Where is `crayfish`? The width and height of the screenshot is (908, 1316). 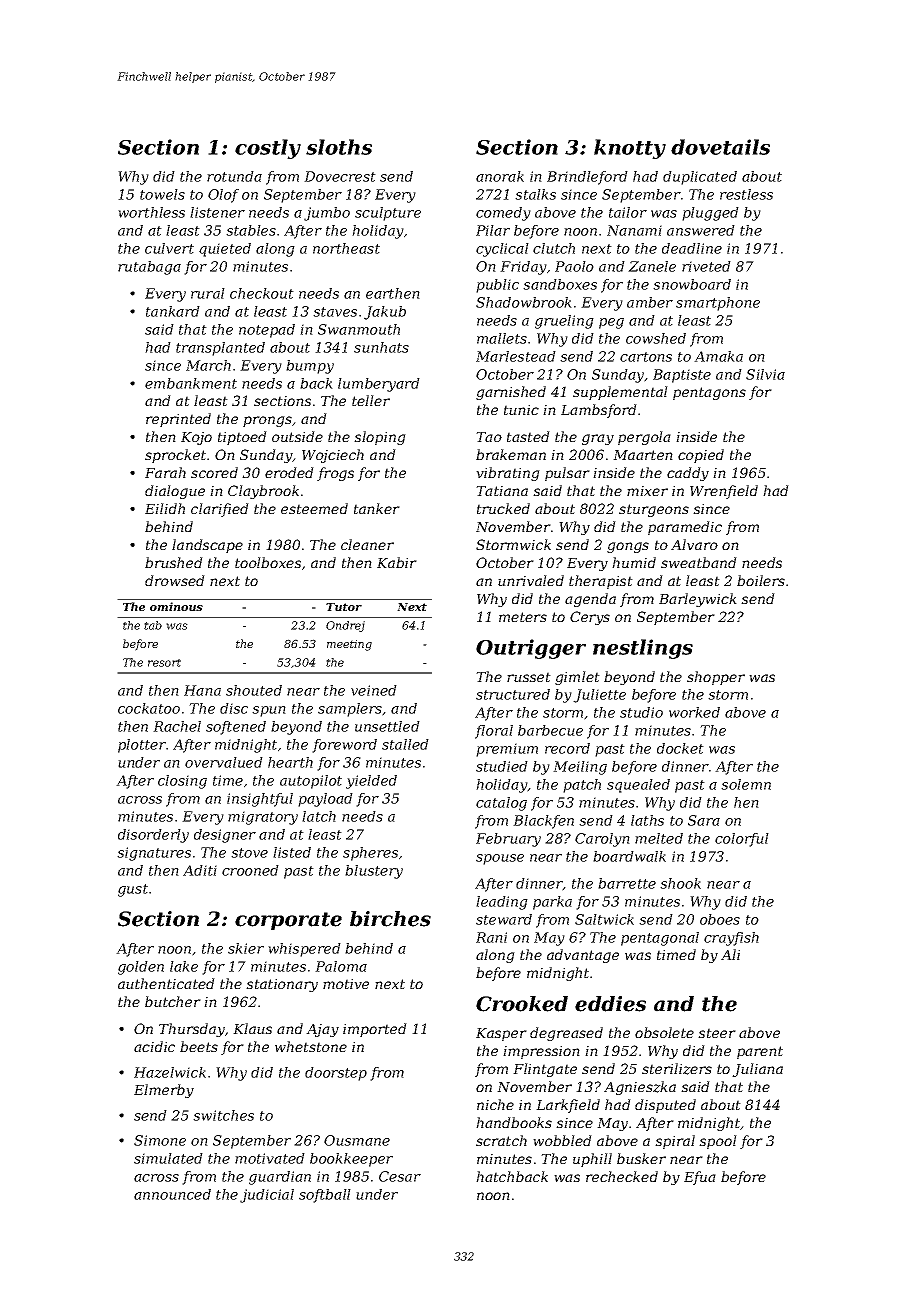
crayfish is located at coordinates (731, 939).
